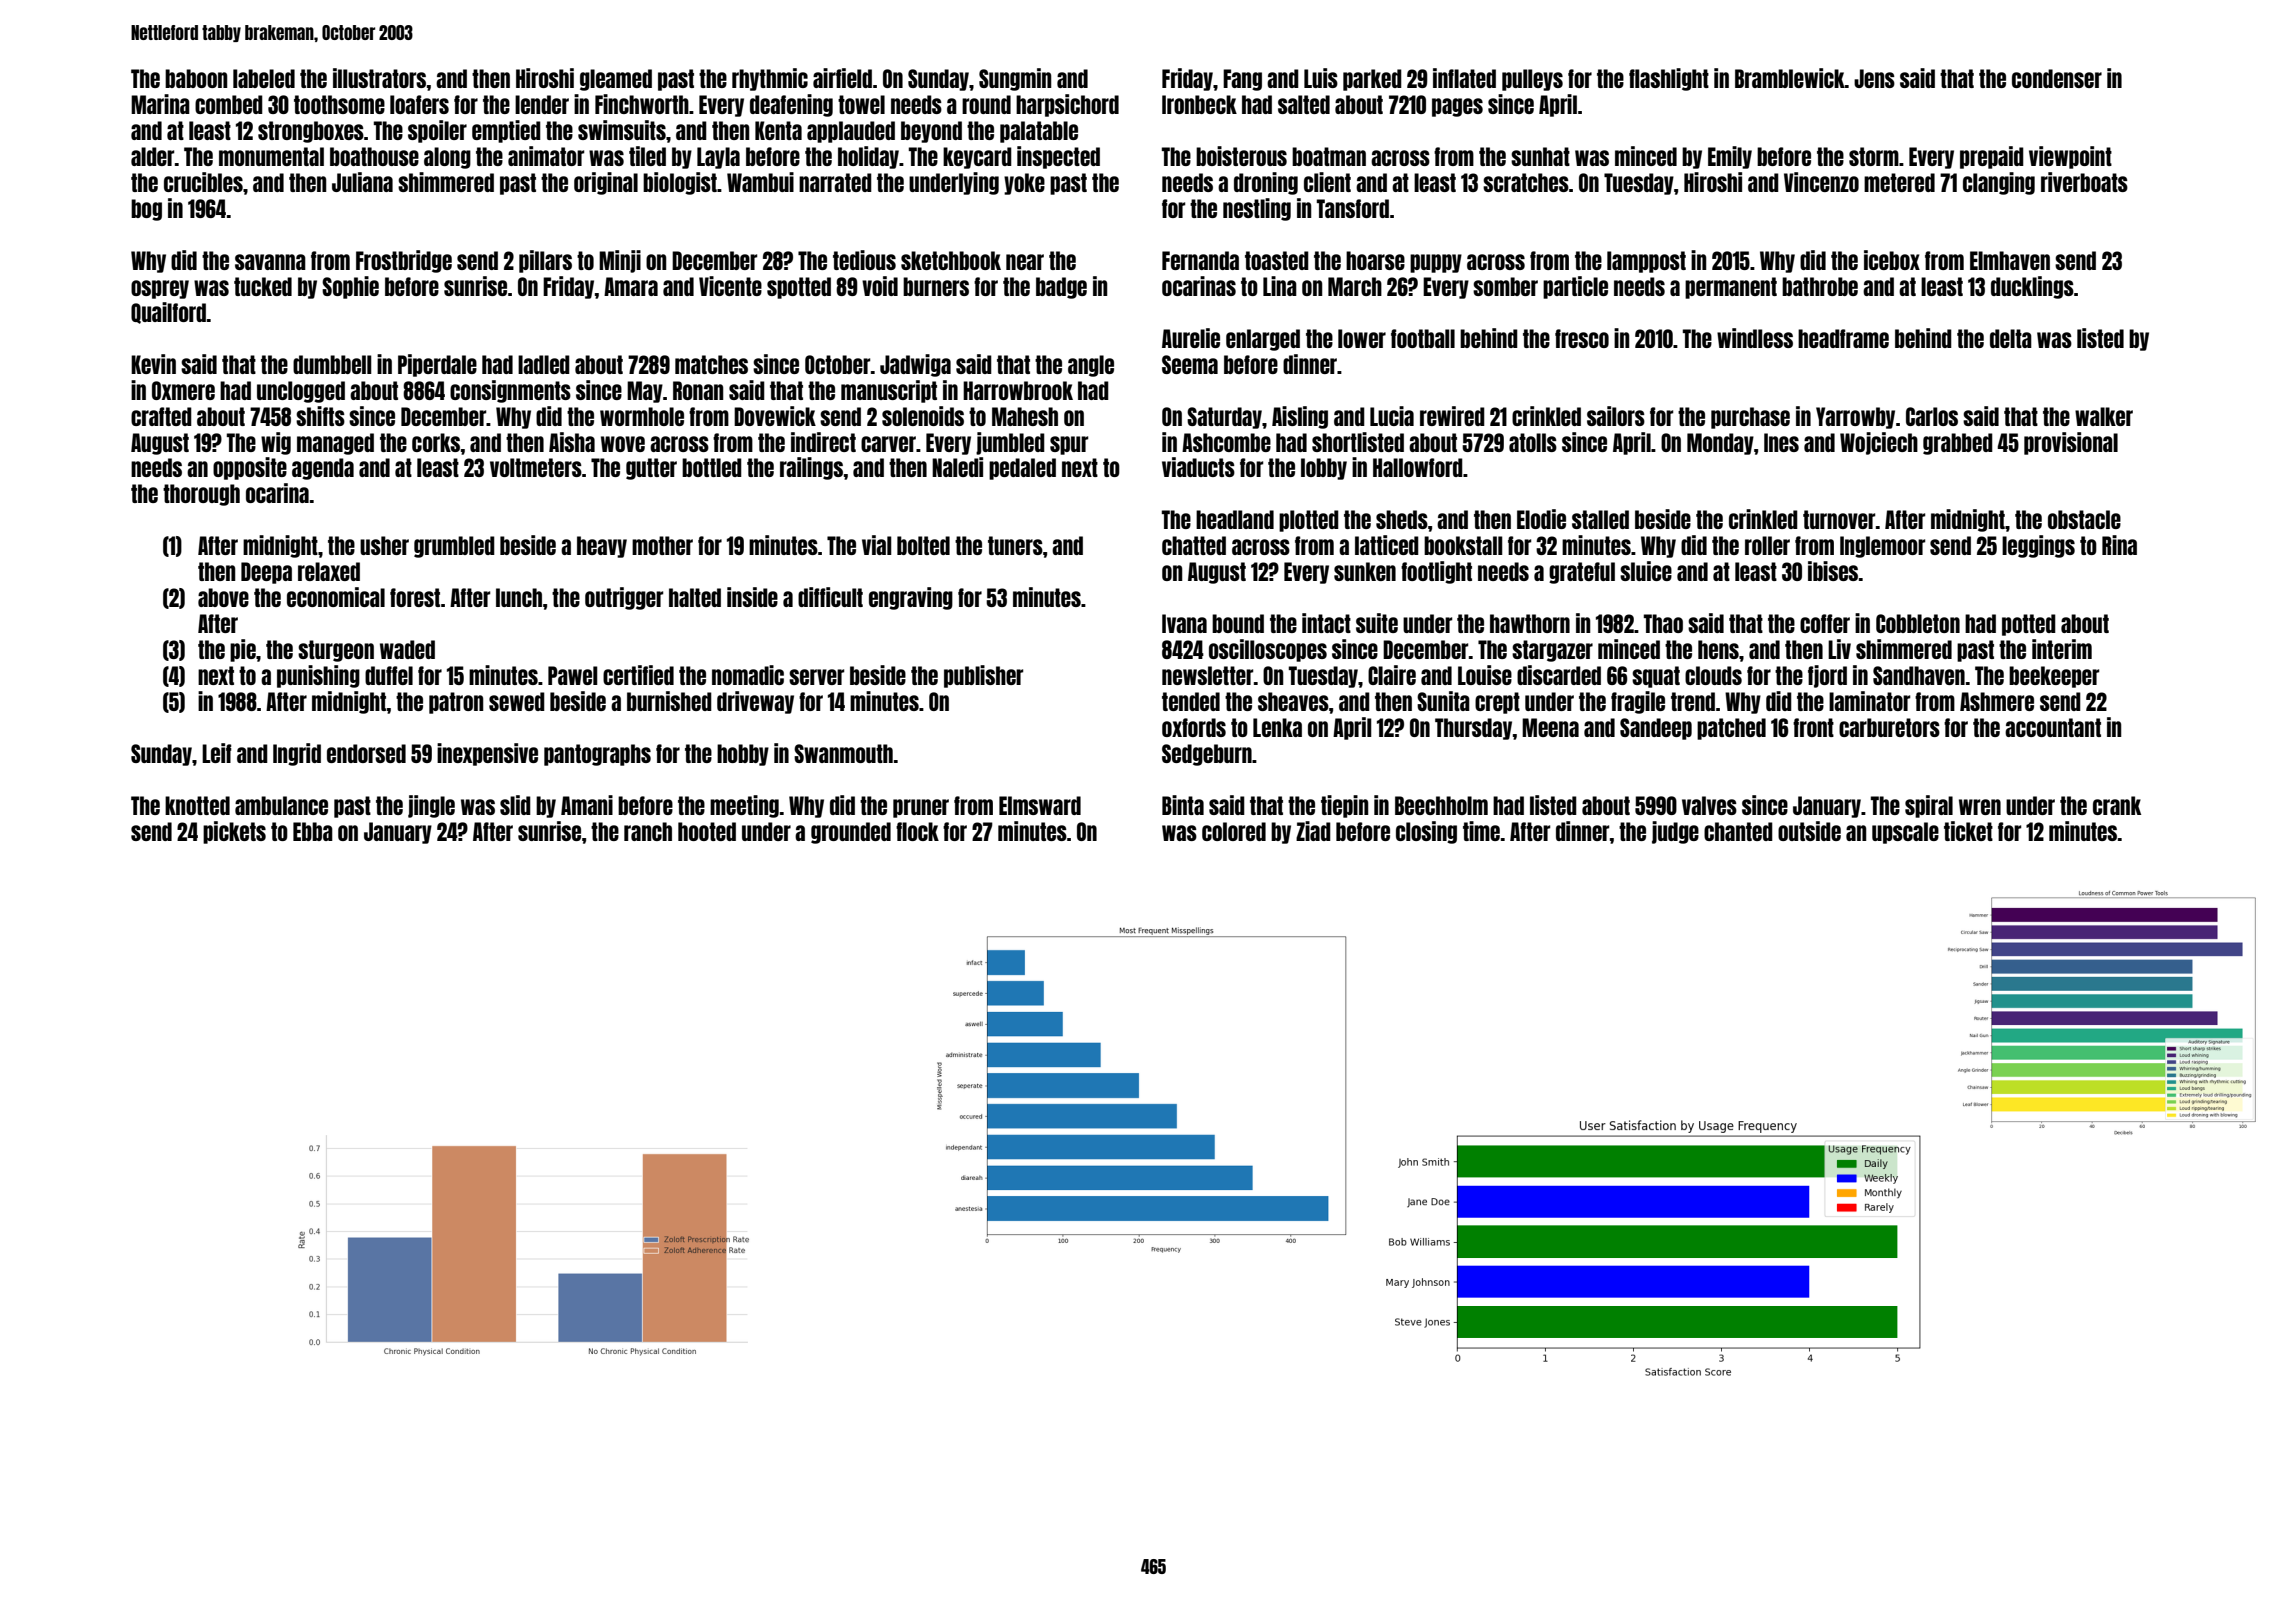 The image size is (2282, 1614). What do you see at coordinates (1321, 78) in the screenshot?
I see `Luis` at bounding box center [1321, 78].
